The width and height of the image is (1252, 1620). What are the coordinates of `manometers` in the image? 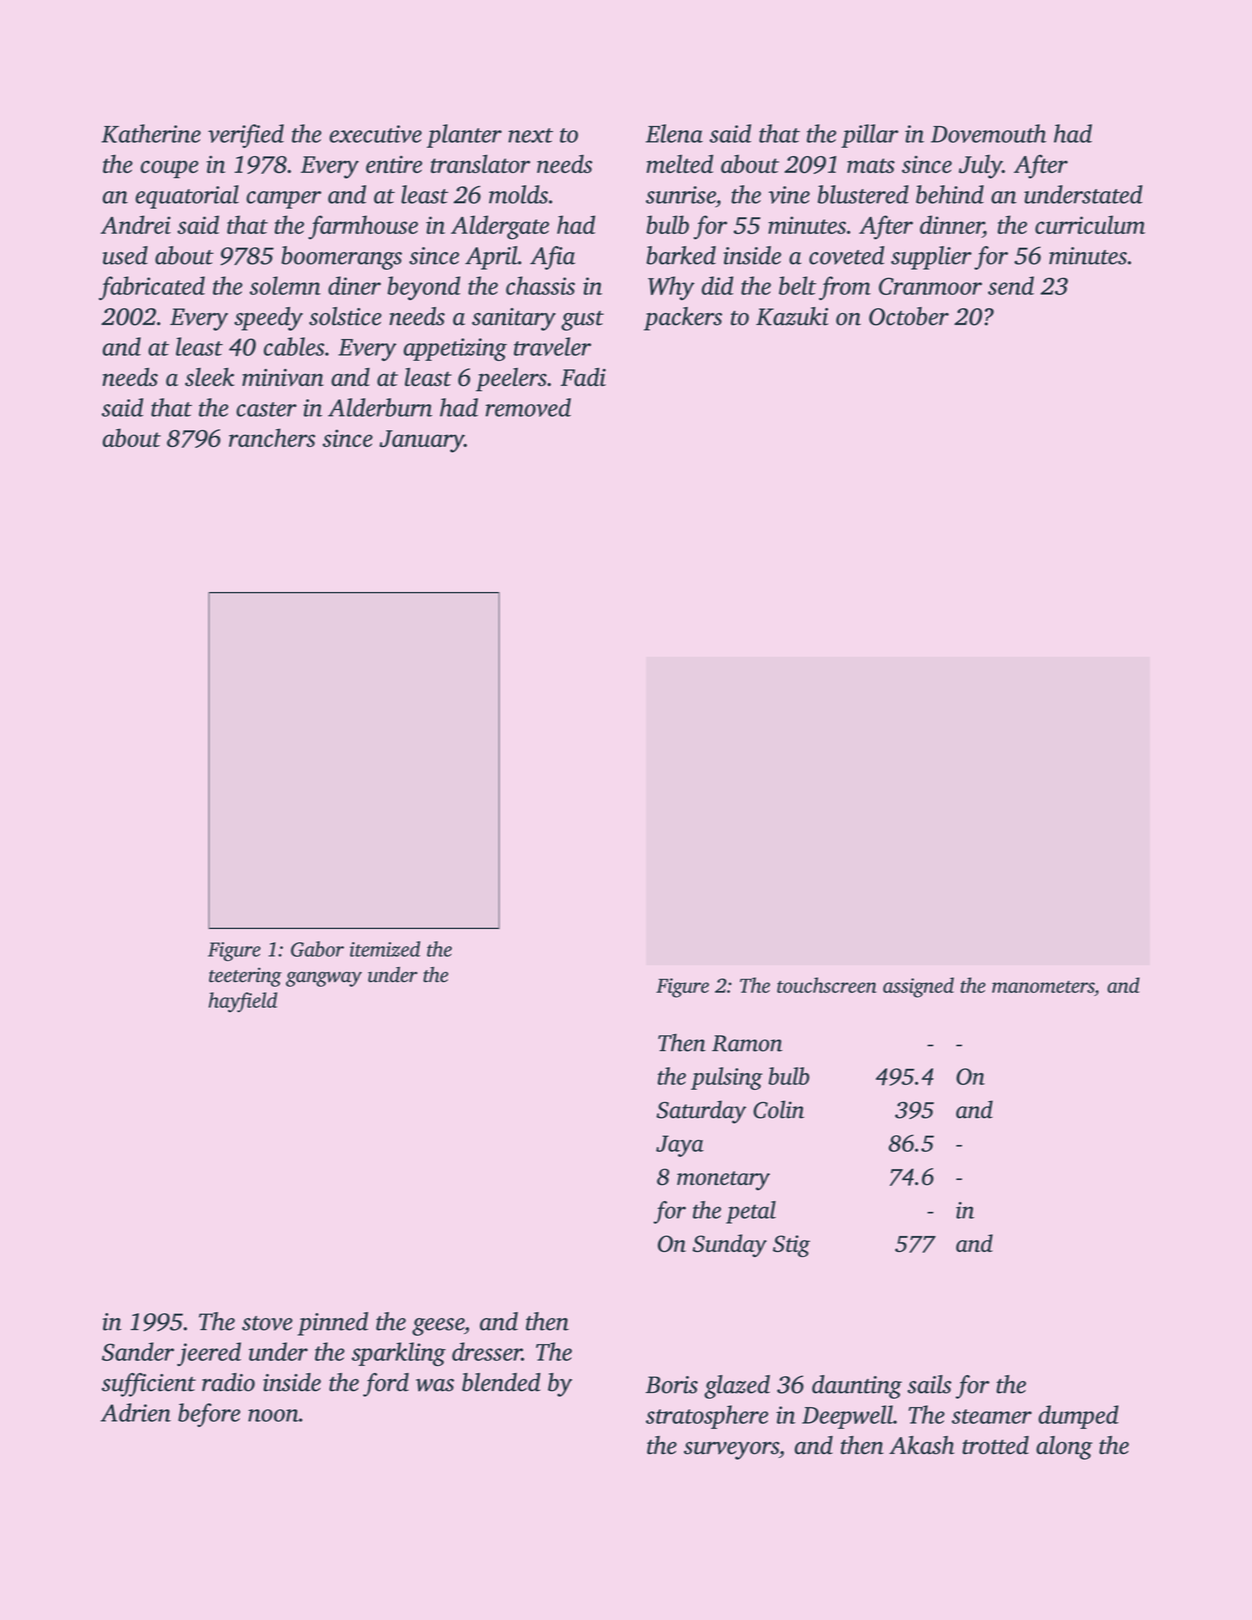 It's located at (1043, 987).
